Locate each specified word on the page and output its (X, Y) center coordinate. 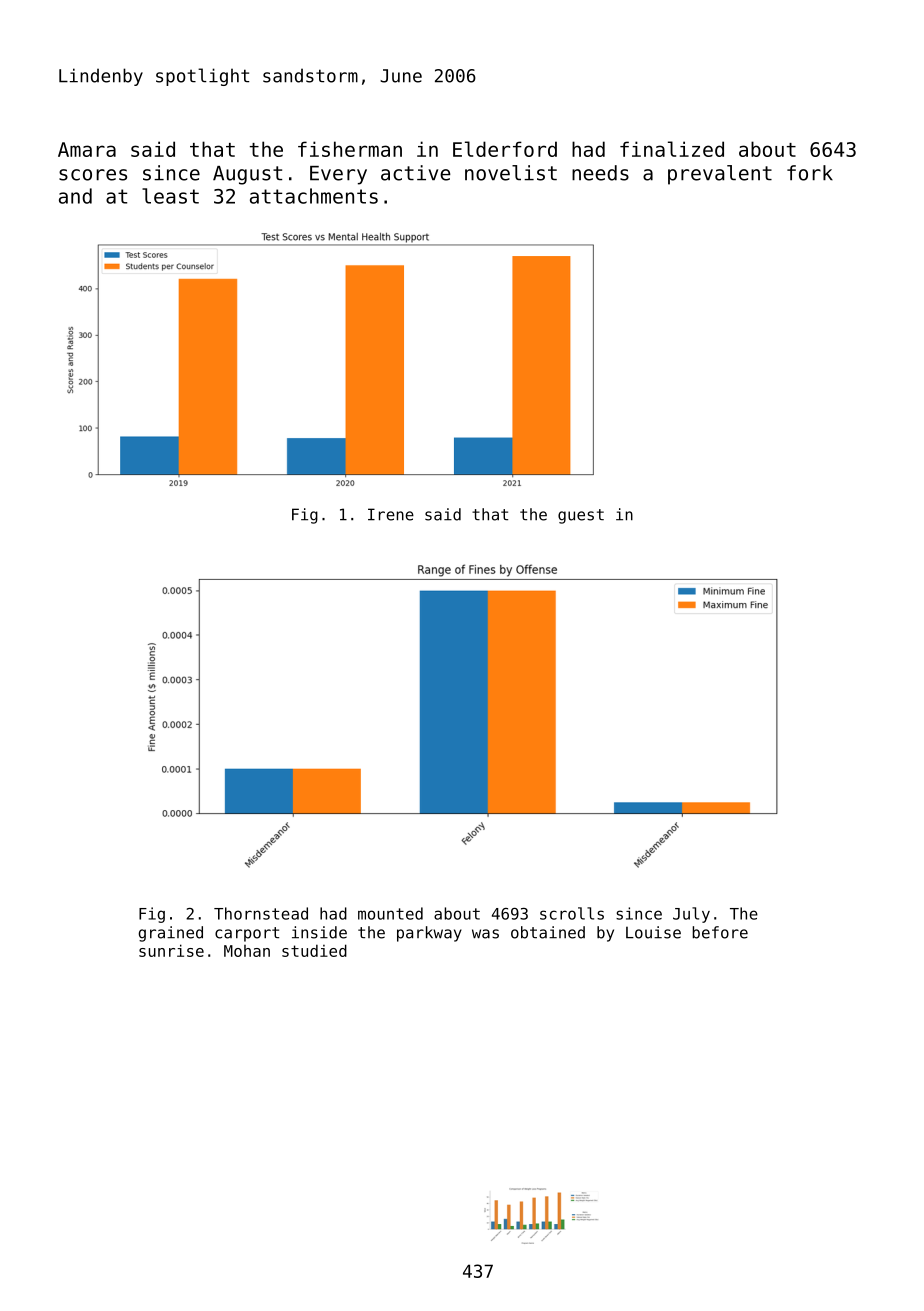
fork (810, 173)
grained (170, 934)
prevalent (720, 175)
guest (581, 516)
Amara (87, 149)
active (416, 173)
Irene (391, 514)
